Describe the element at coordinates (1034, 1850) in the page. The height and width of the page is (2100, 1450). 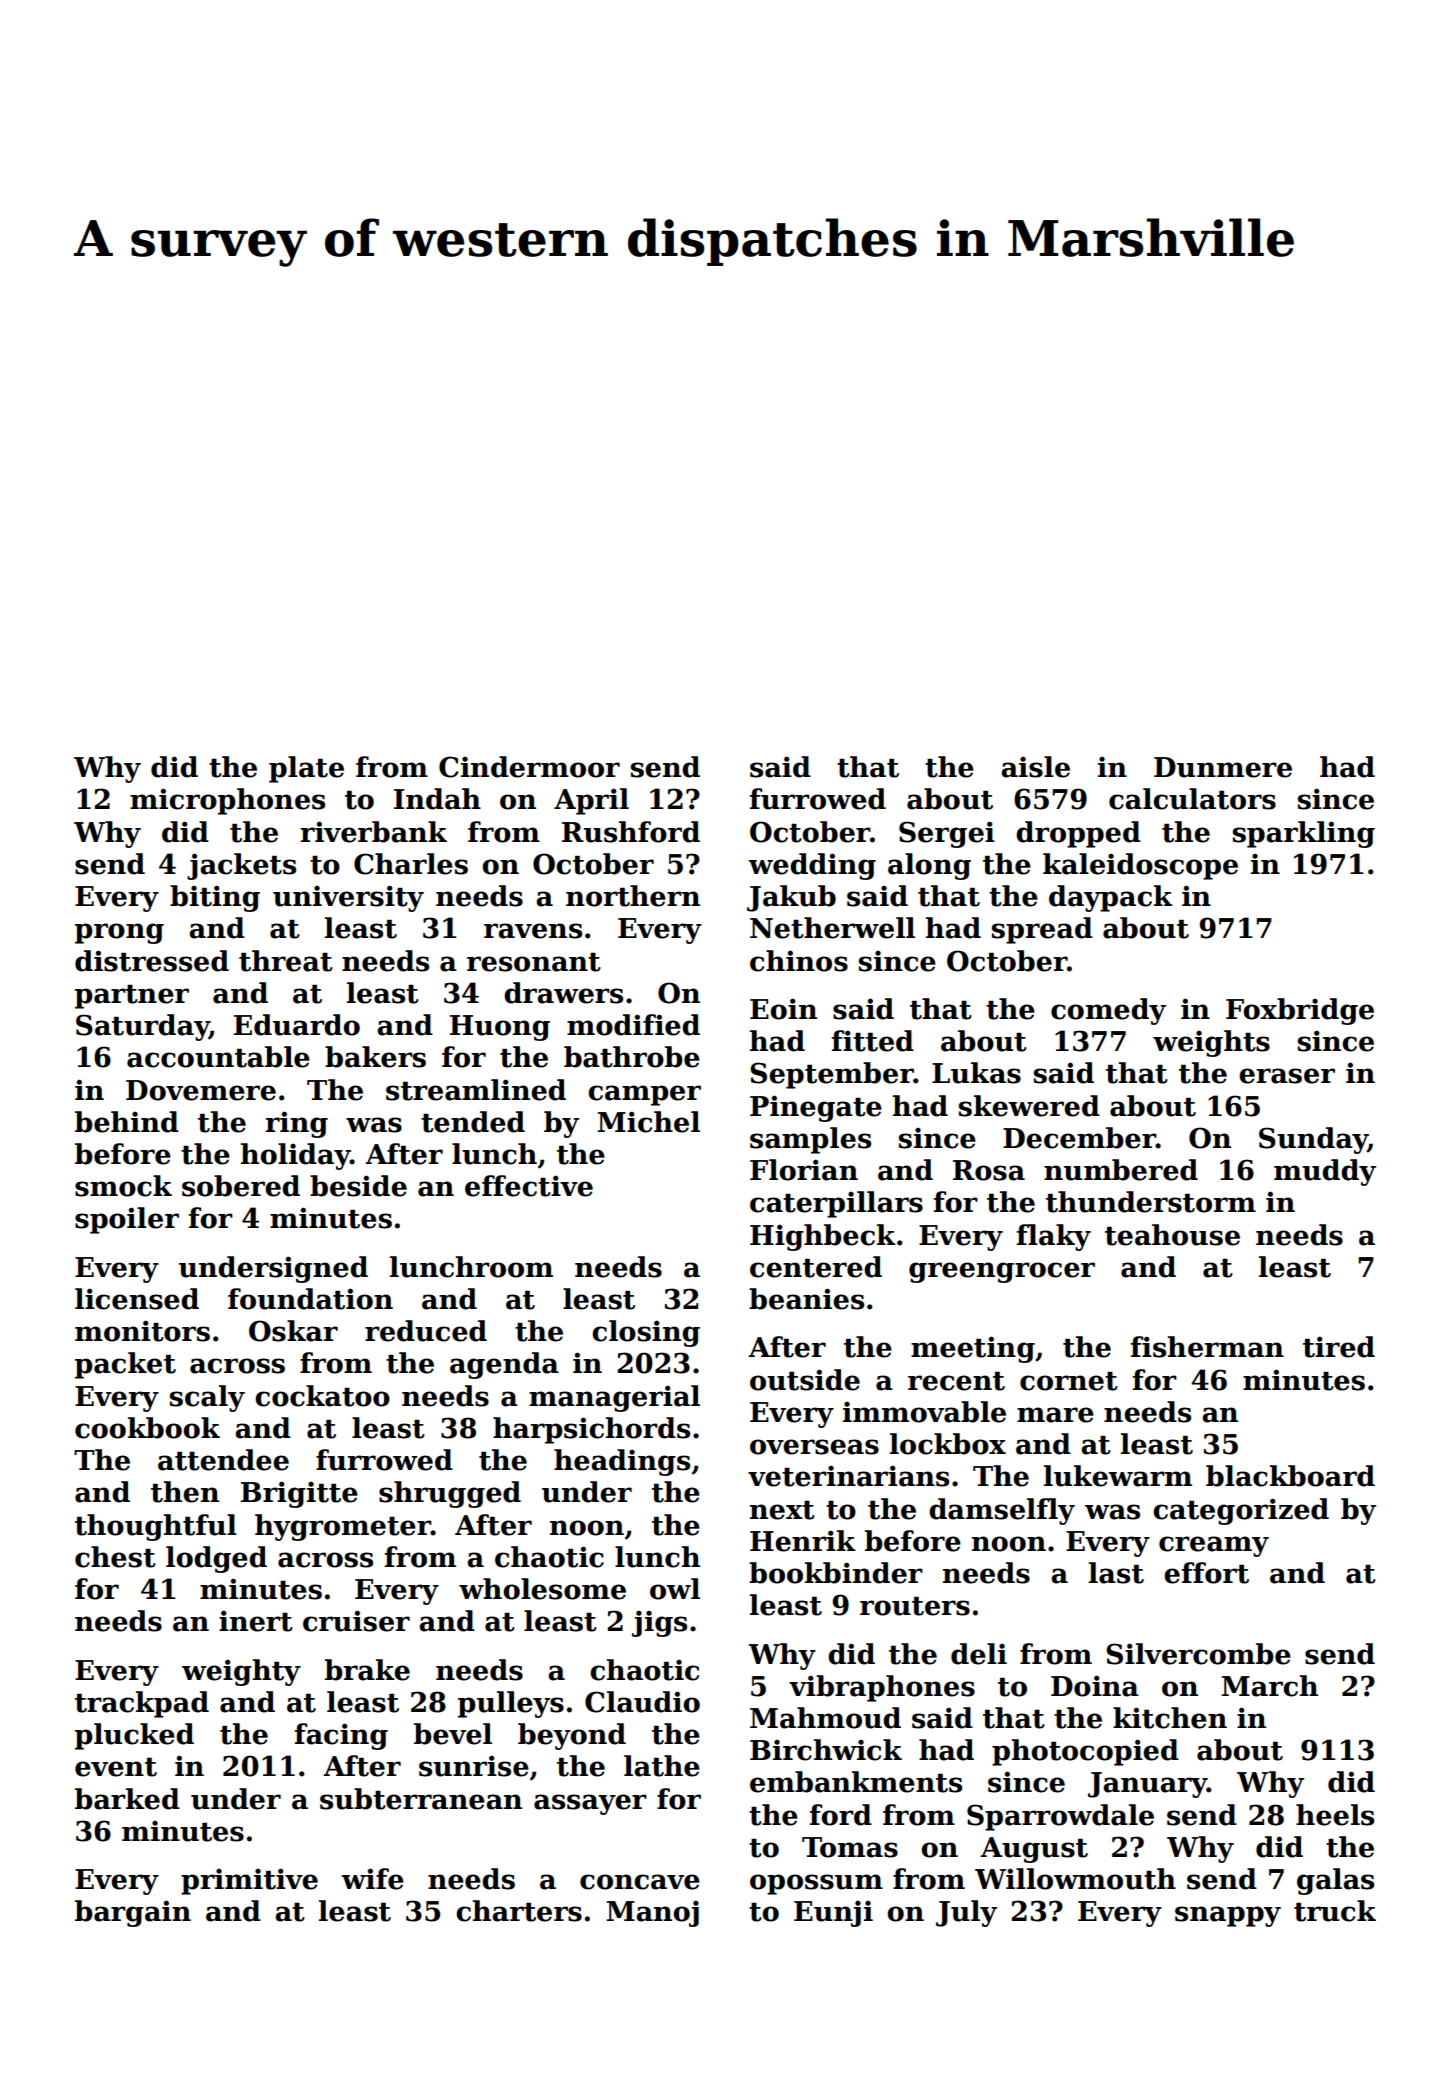
I see `August` at that location.
